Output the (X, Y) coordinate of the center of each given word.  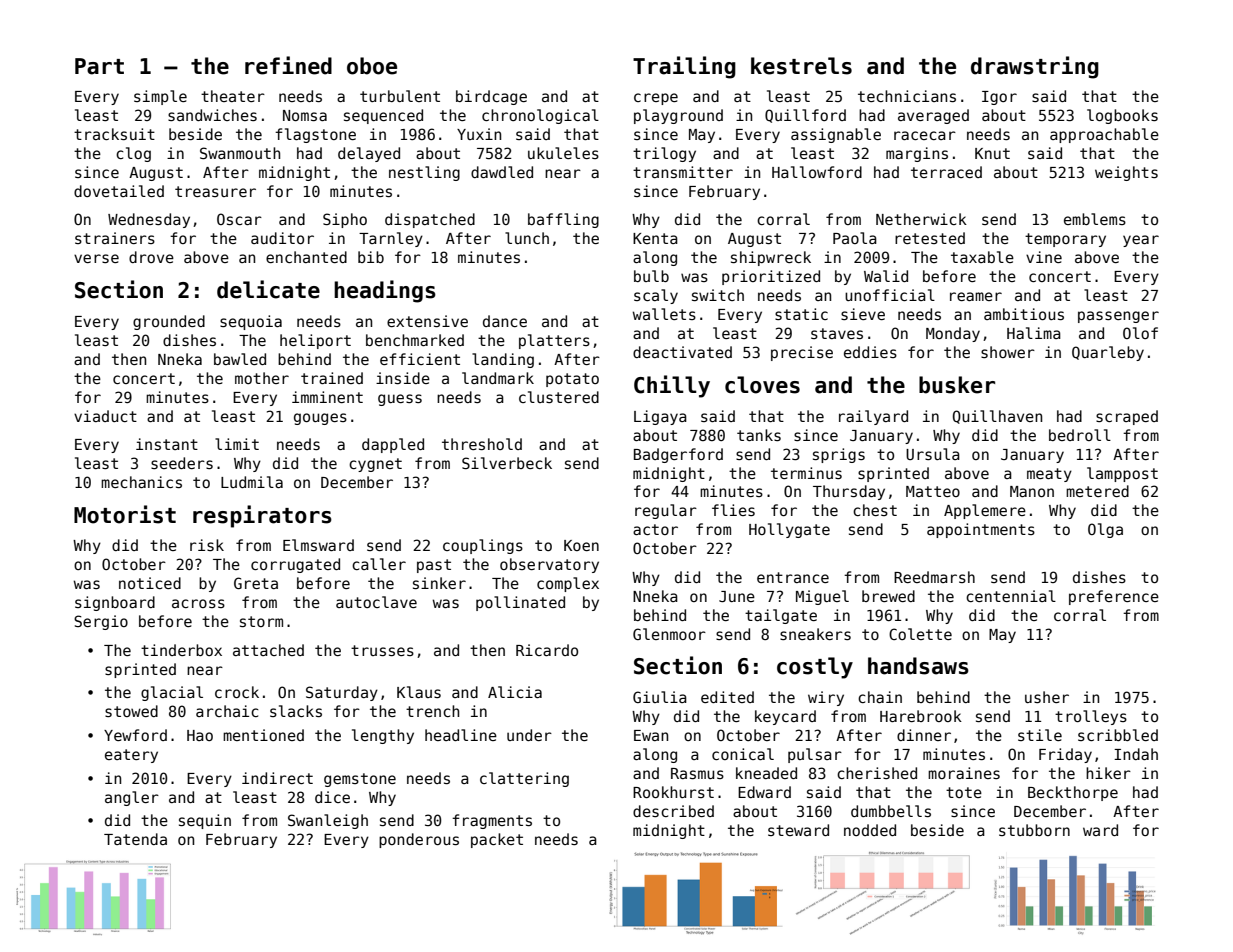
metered (1097, 491)
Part (99, 66)
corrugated (295, 565)
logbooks (1122, 116)
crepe (656, 99)
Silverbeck (507, 463)
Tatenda (135, 839)
